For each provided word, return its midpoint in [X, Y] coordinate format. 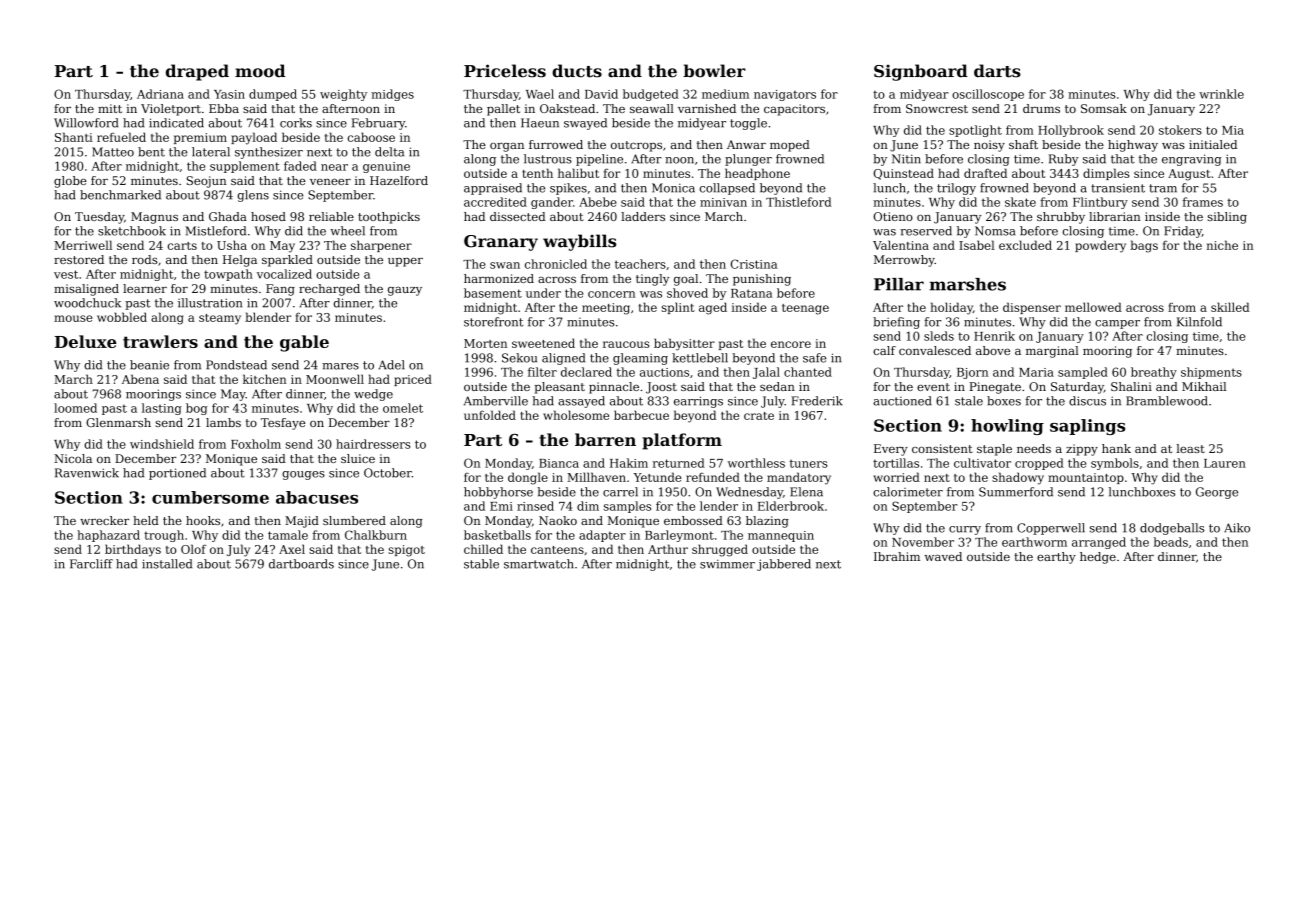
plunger [748, 160]
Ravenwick [87, 473]
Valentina [901, 245]
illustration [210, 303]
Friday [1183, 232]
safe [815, 358]
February [378, 124]
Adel [392, 365]
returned [679, 463]
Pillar [899, 284]
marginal [1052, 352]
